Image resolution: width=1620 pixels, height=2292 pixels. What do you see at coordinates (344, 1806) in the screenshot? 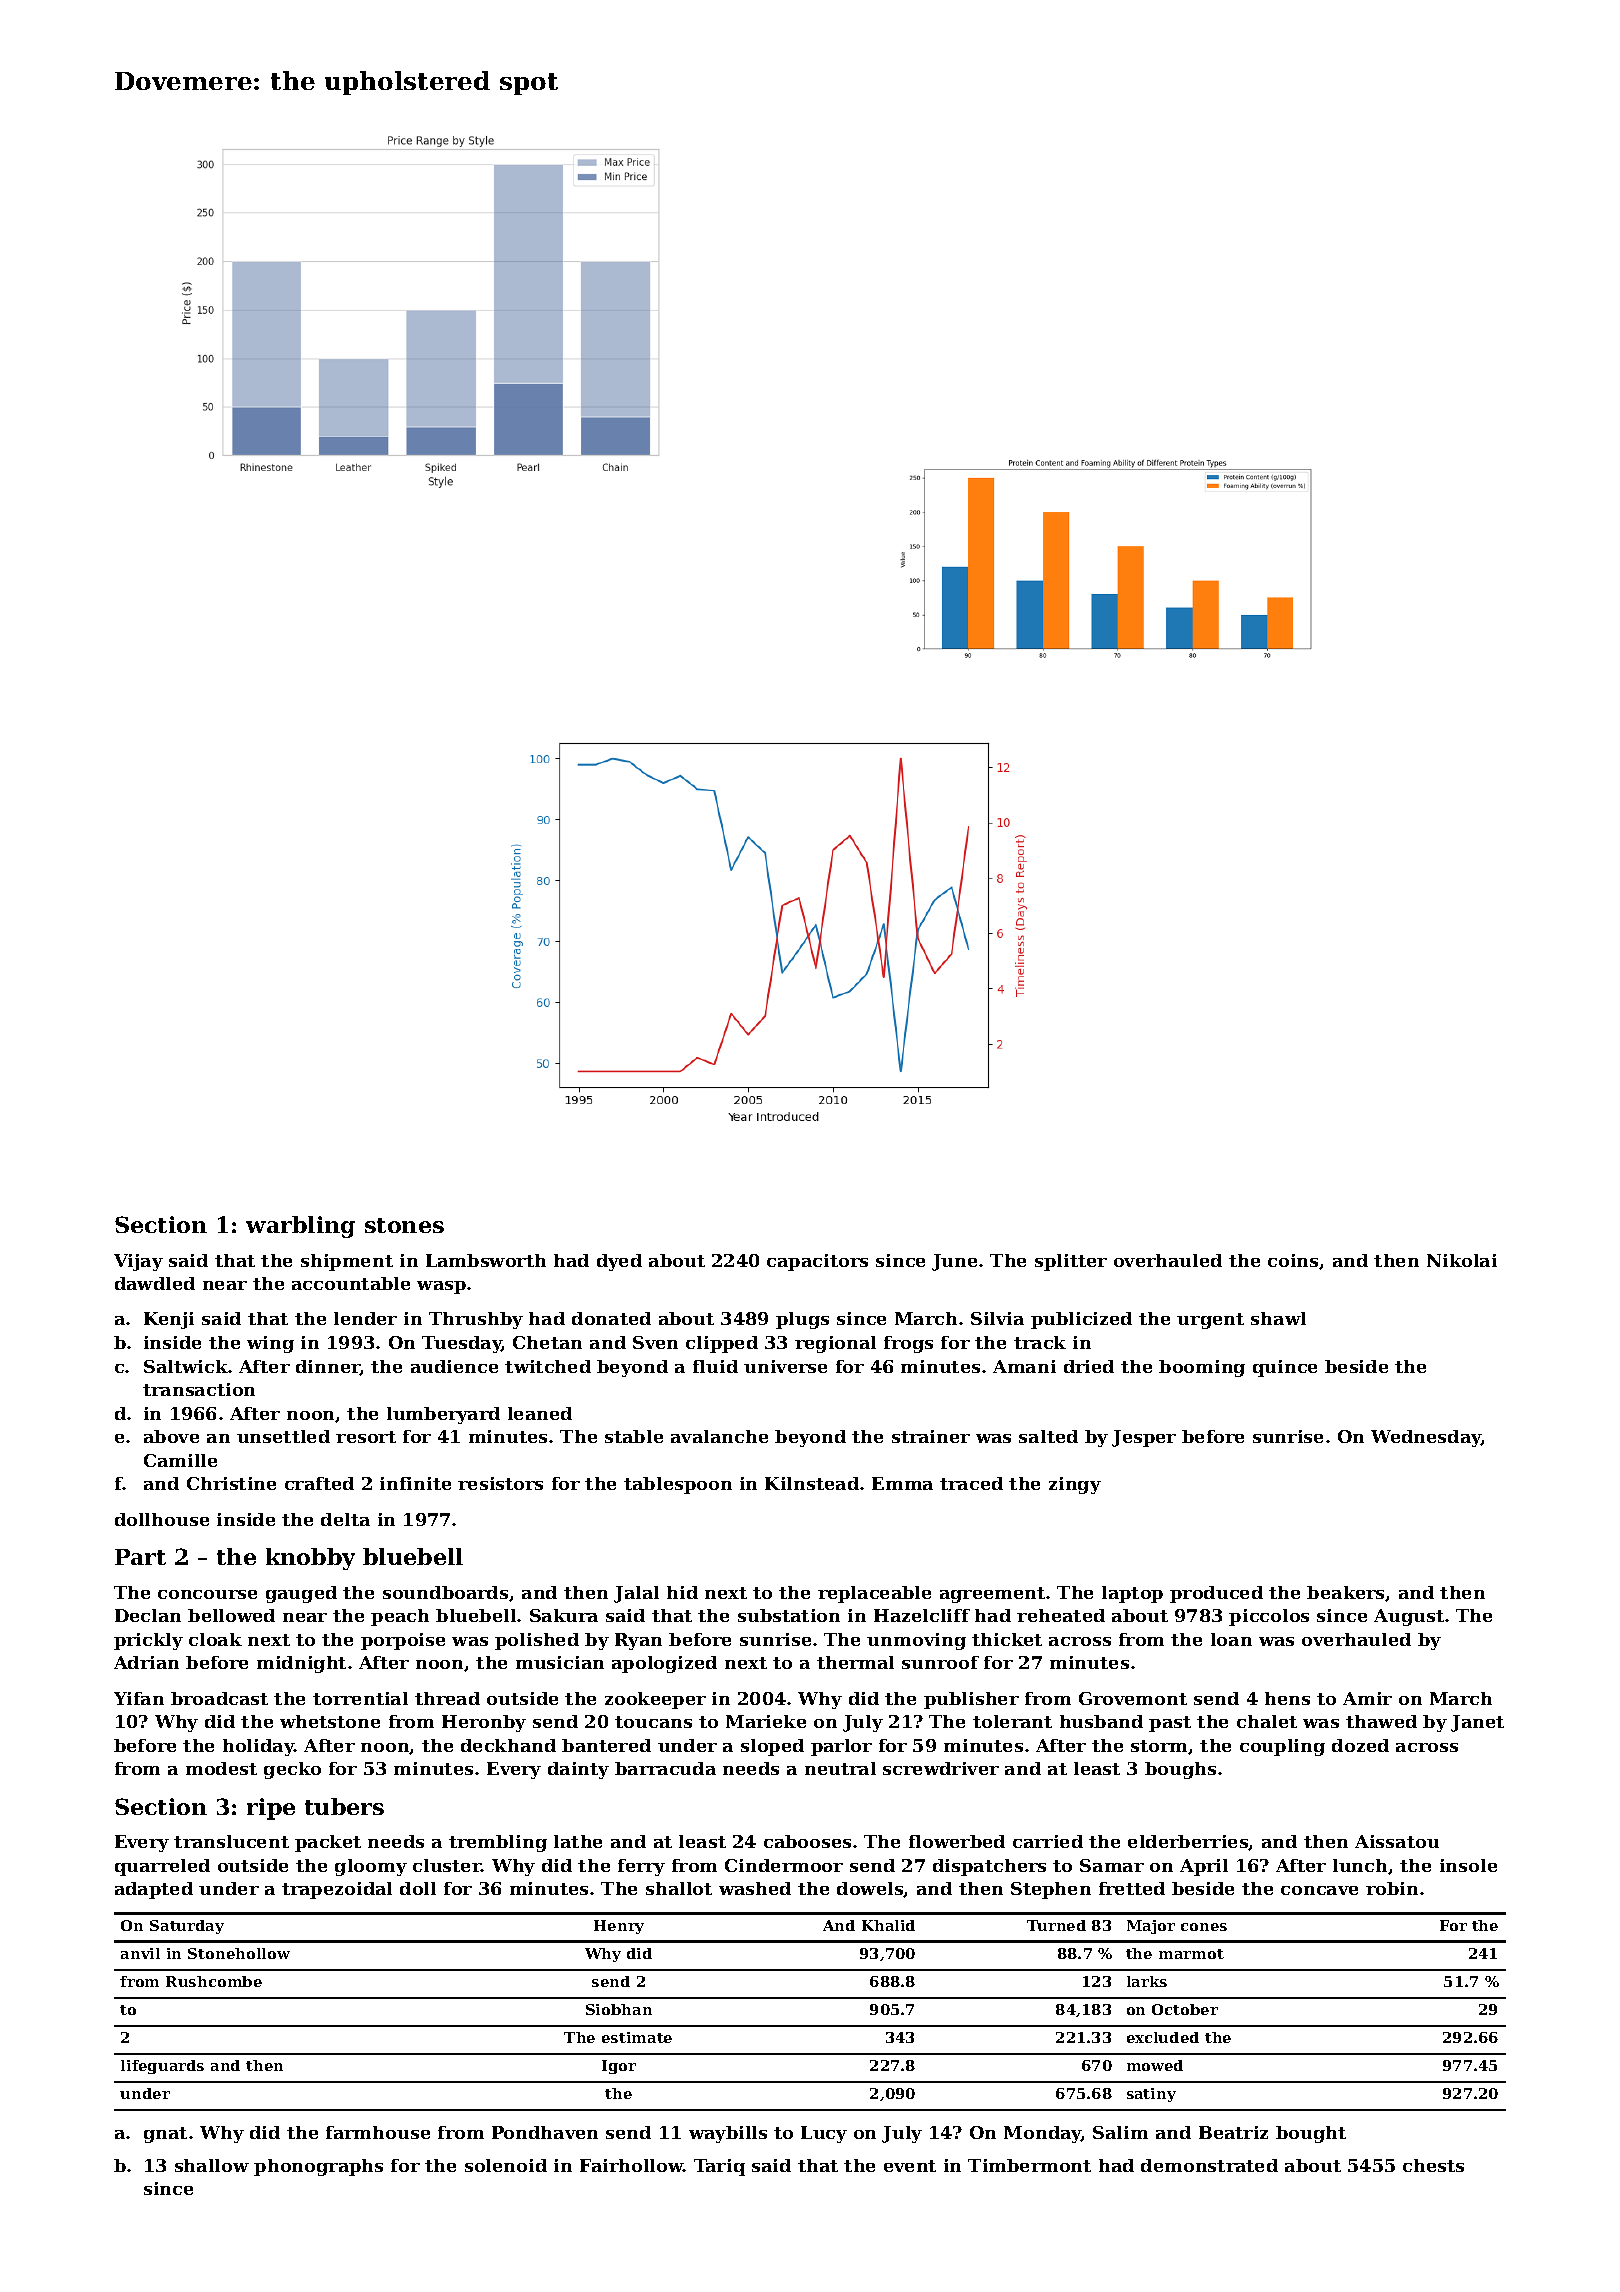
I see `tubers` at bounding box center [344, 1806].
